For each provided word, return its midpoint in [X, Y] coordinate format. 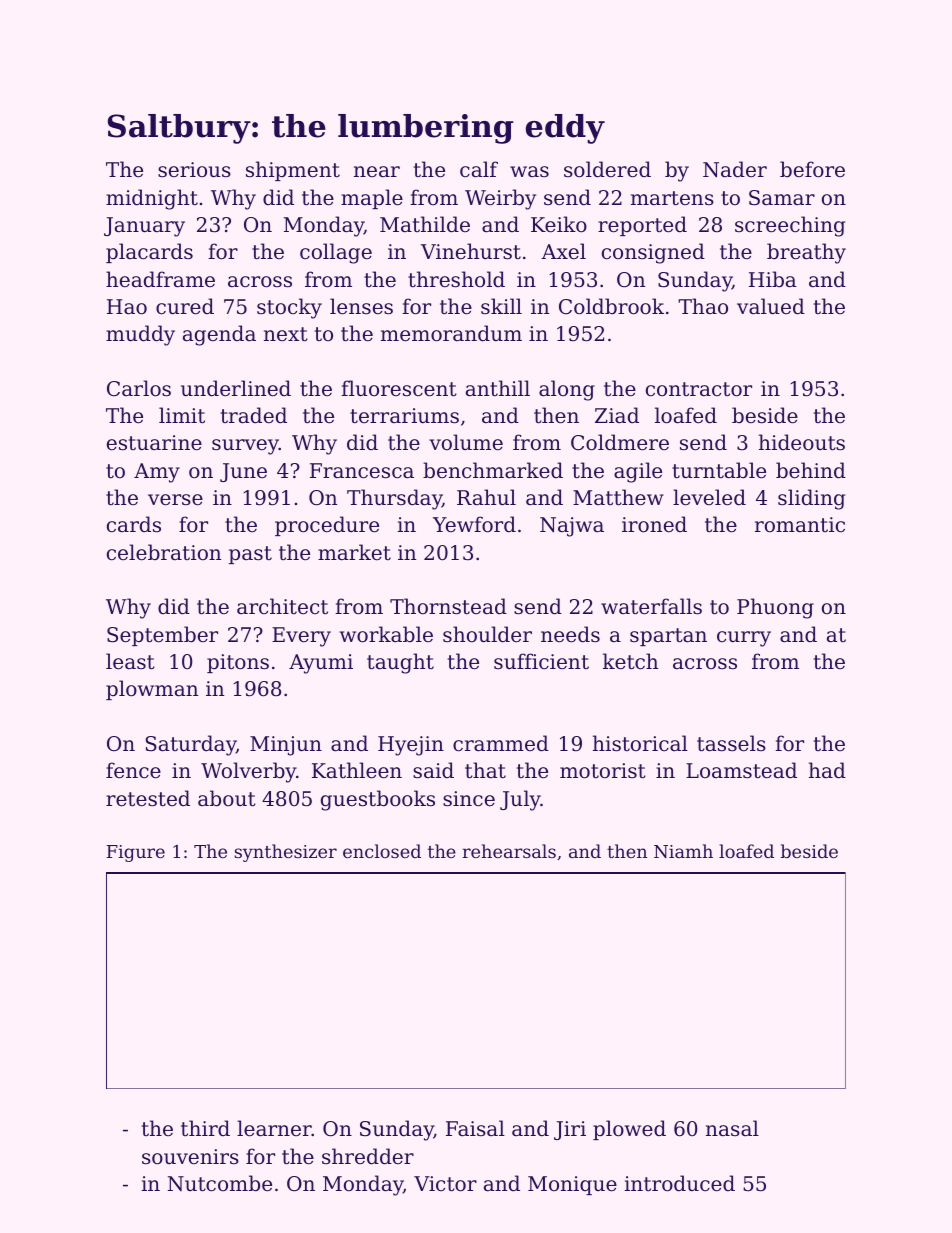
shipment [293, 171]
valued [771, 306]
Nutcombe [219, 1183]
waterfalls [651, 606]
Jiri [570, 1130]
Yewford [474, 524]
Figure [136, 853]
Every [301, 637]
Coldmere [620, 442]
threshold [456, 279]
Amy [157, 473]
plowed [629, 1130]
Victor [445, 1184]
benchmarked [493, 470]
